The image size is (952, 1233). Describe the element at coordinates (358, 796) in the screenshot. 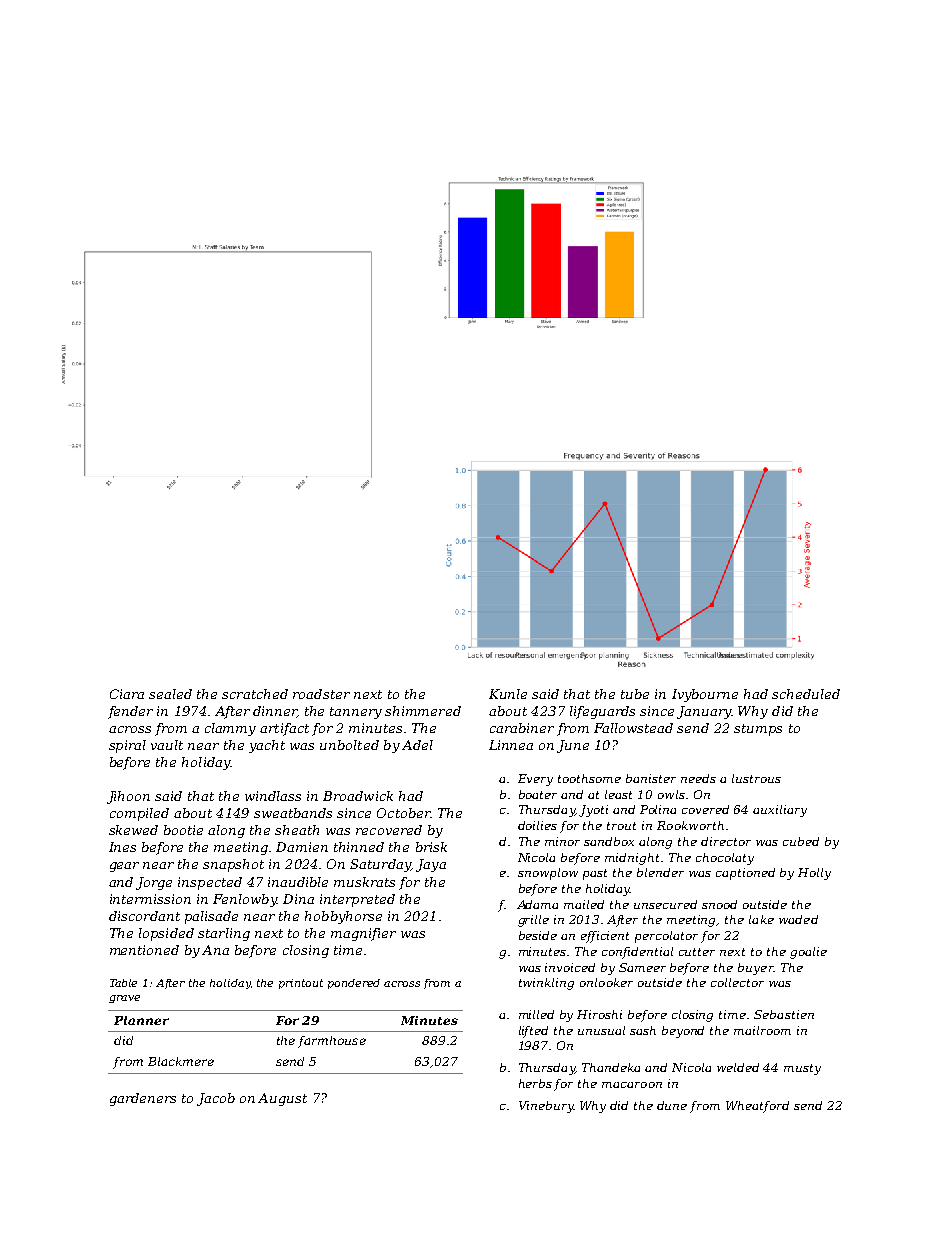

I see `Broadwick` at that location.
